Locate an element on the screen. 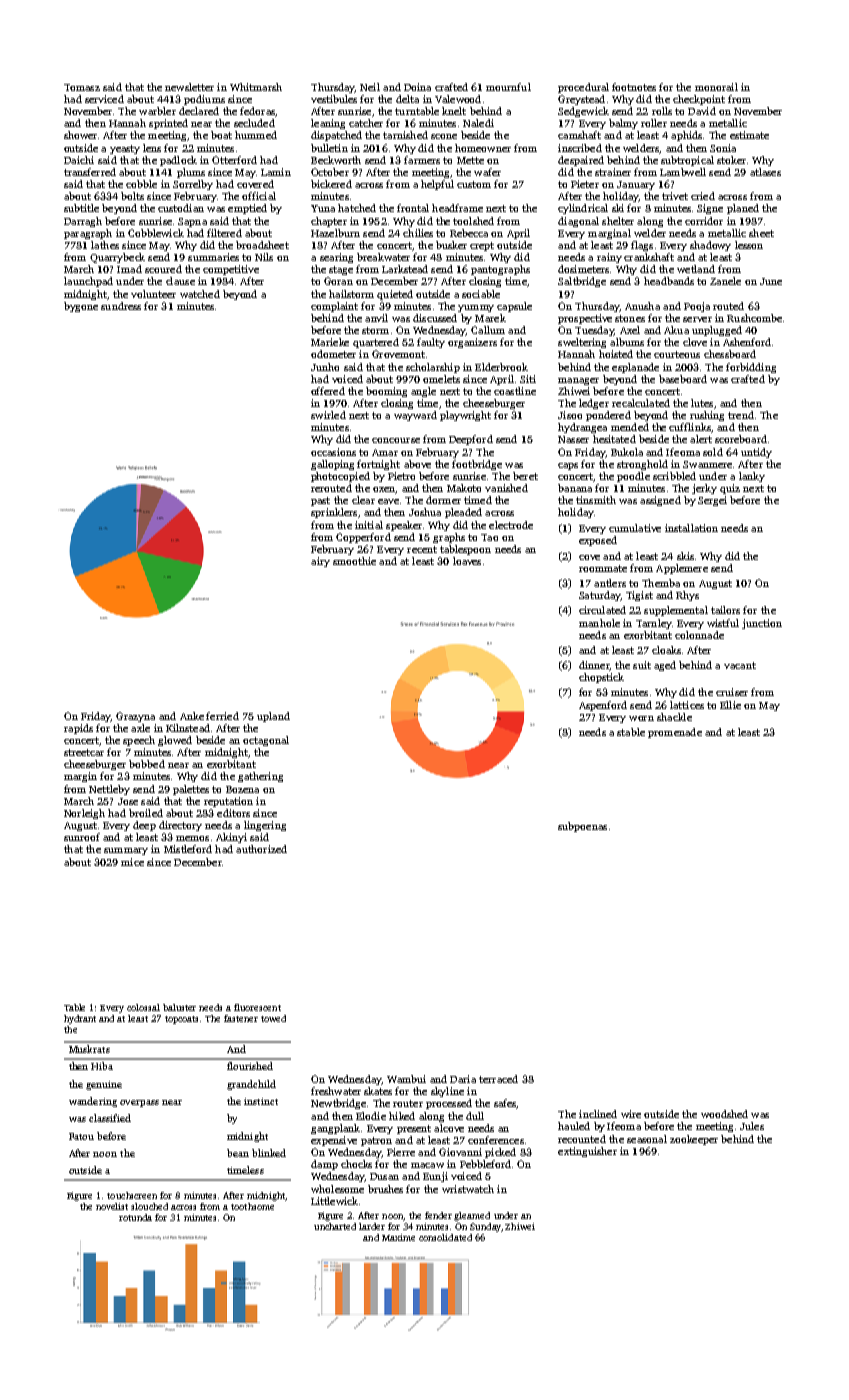  promenade is located at coordinates (675, 733).
